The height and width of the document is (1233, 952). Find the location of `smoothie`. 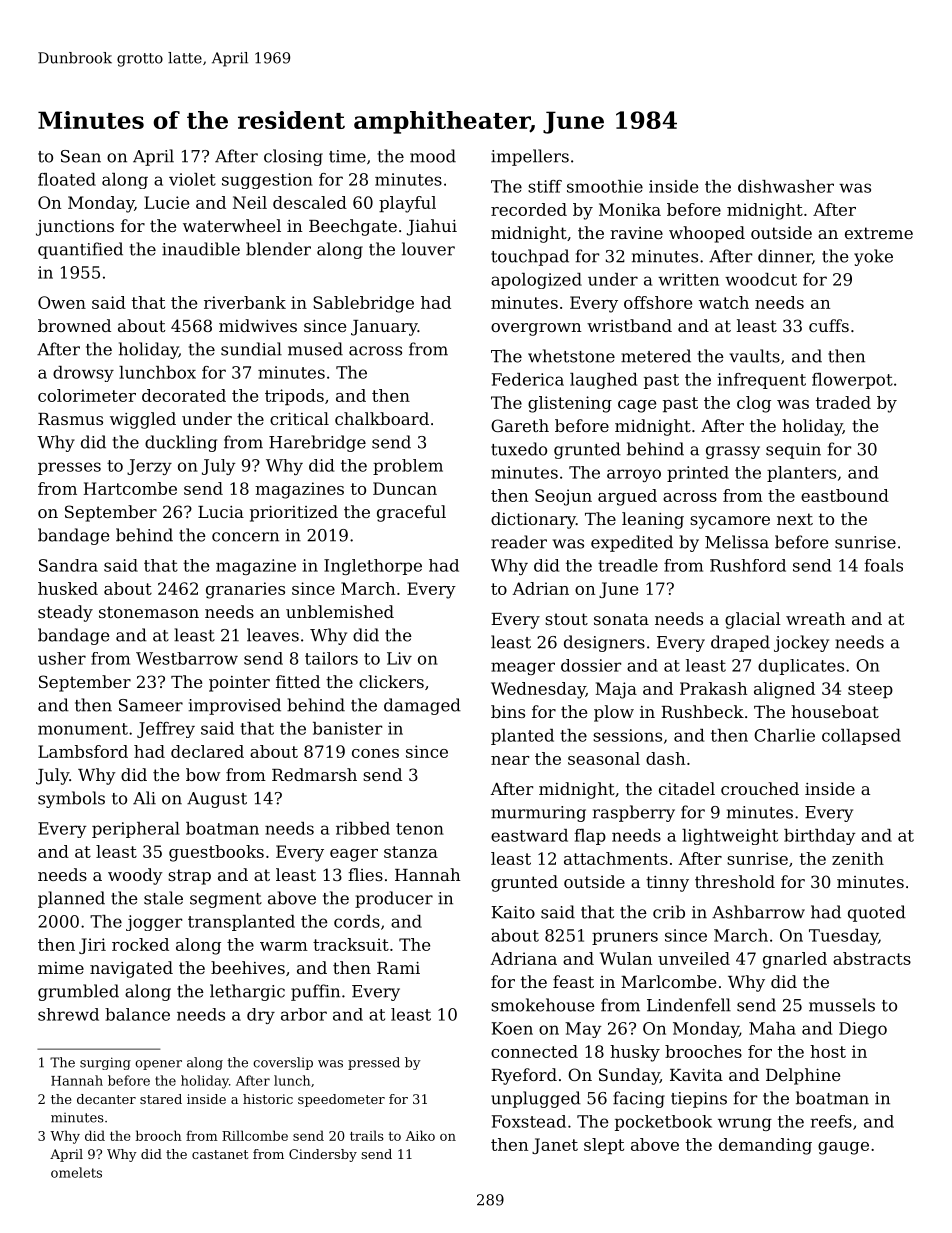

smoothie is located at coordinates (605, 186).
